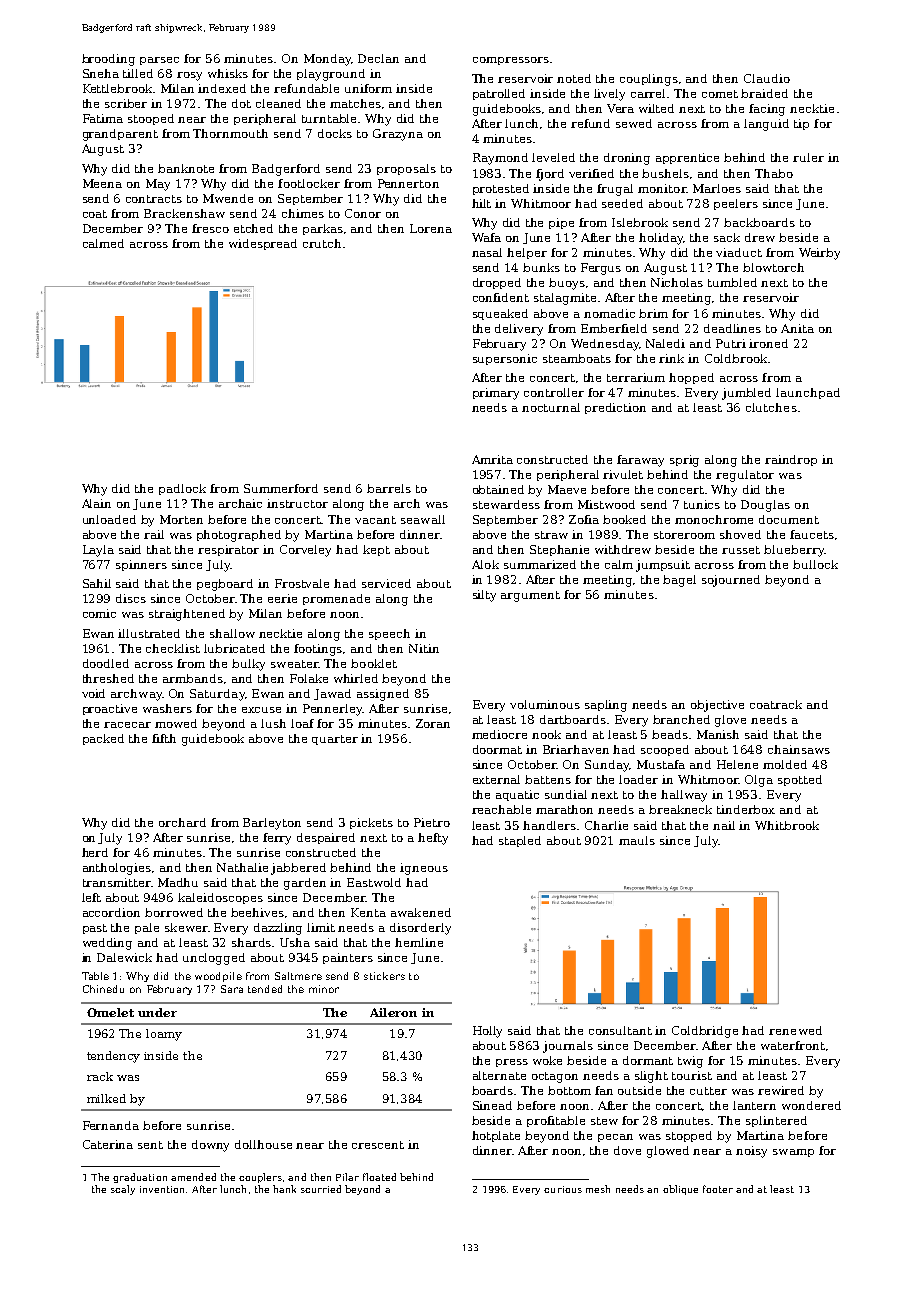 The height and width of the page is (1308, 924). What do you see at coordinates (649, 80) in the page?
I see `couplings` at bounding box center [649, 80].
